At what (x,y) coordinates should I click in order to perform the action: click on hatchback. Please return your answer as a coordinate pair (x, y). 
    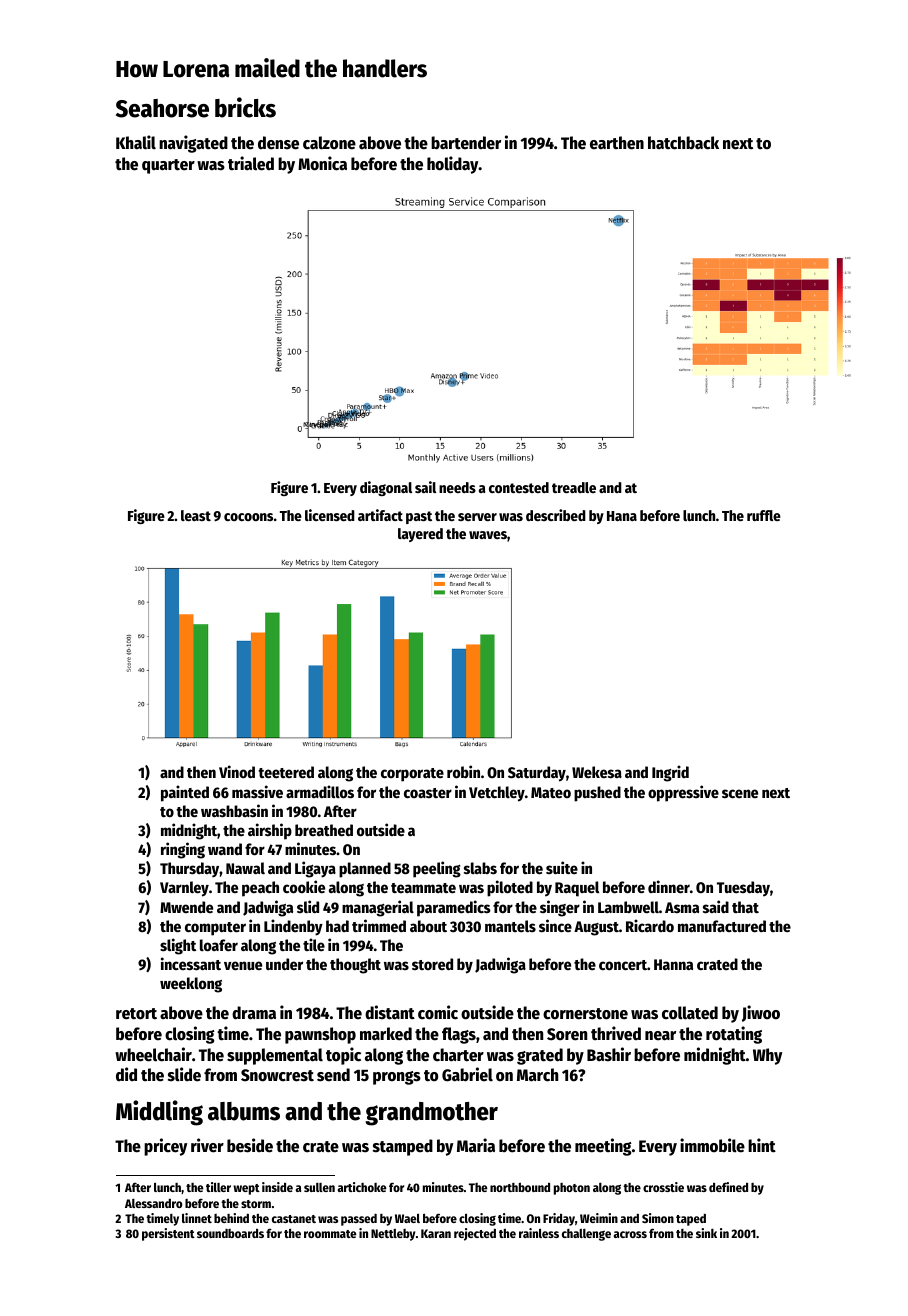
    Looking at the image, I should click on (683, 143).
